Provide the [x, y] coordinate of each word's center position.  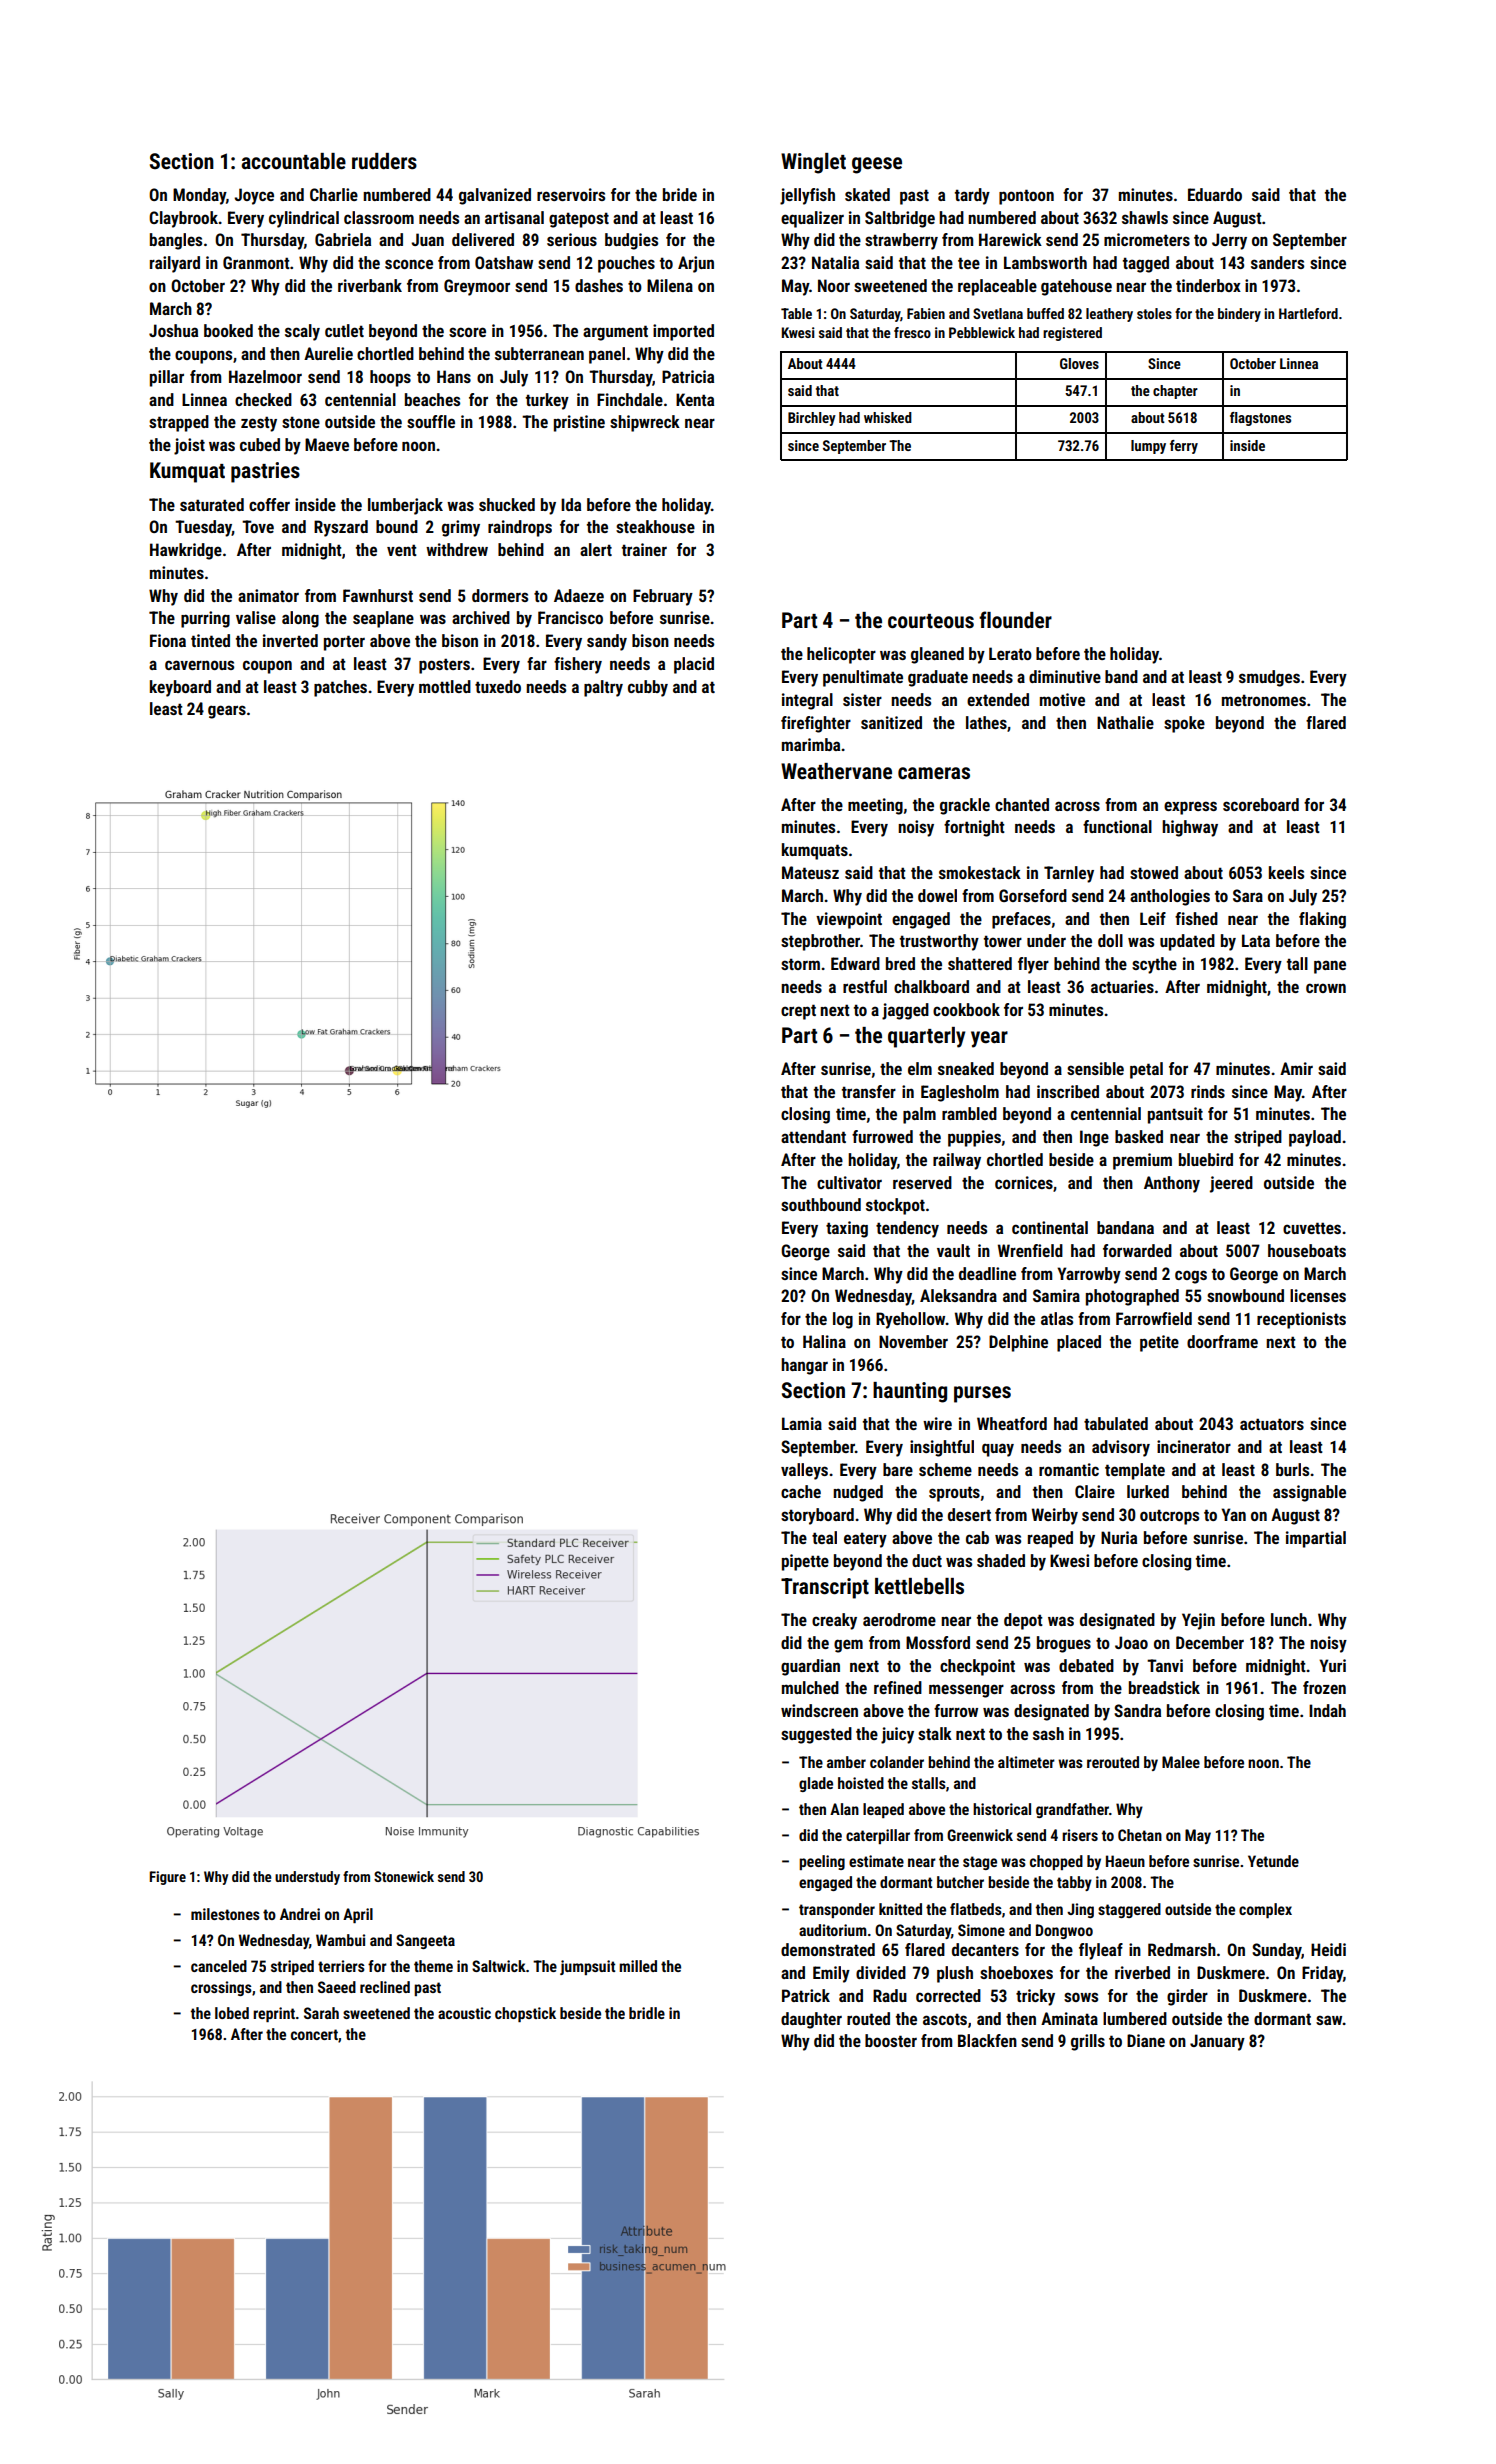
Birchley [812, 419]
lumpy [1148, 447]
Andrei [300, 1914]
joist [189, 446]
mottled [445, 686]
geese [877, 165]
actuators [1272, 1424]
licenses [1318, 1295]
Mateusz [810, 872]
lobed [232, 2013]
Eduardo [1215, 194]
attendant [813, 1136]
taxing [847, 1229]
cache [801, 1491]
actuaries [1122, 986]
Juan [427, 239]
